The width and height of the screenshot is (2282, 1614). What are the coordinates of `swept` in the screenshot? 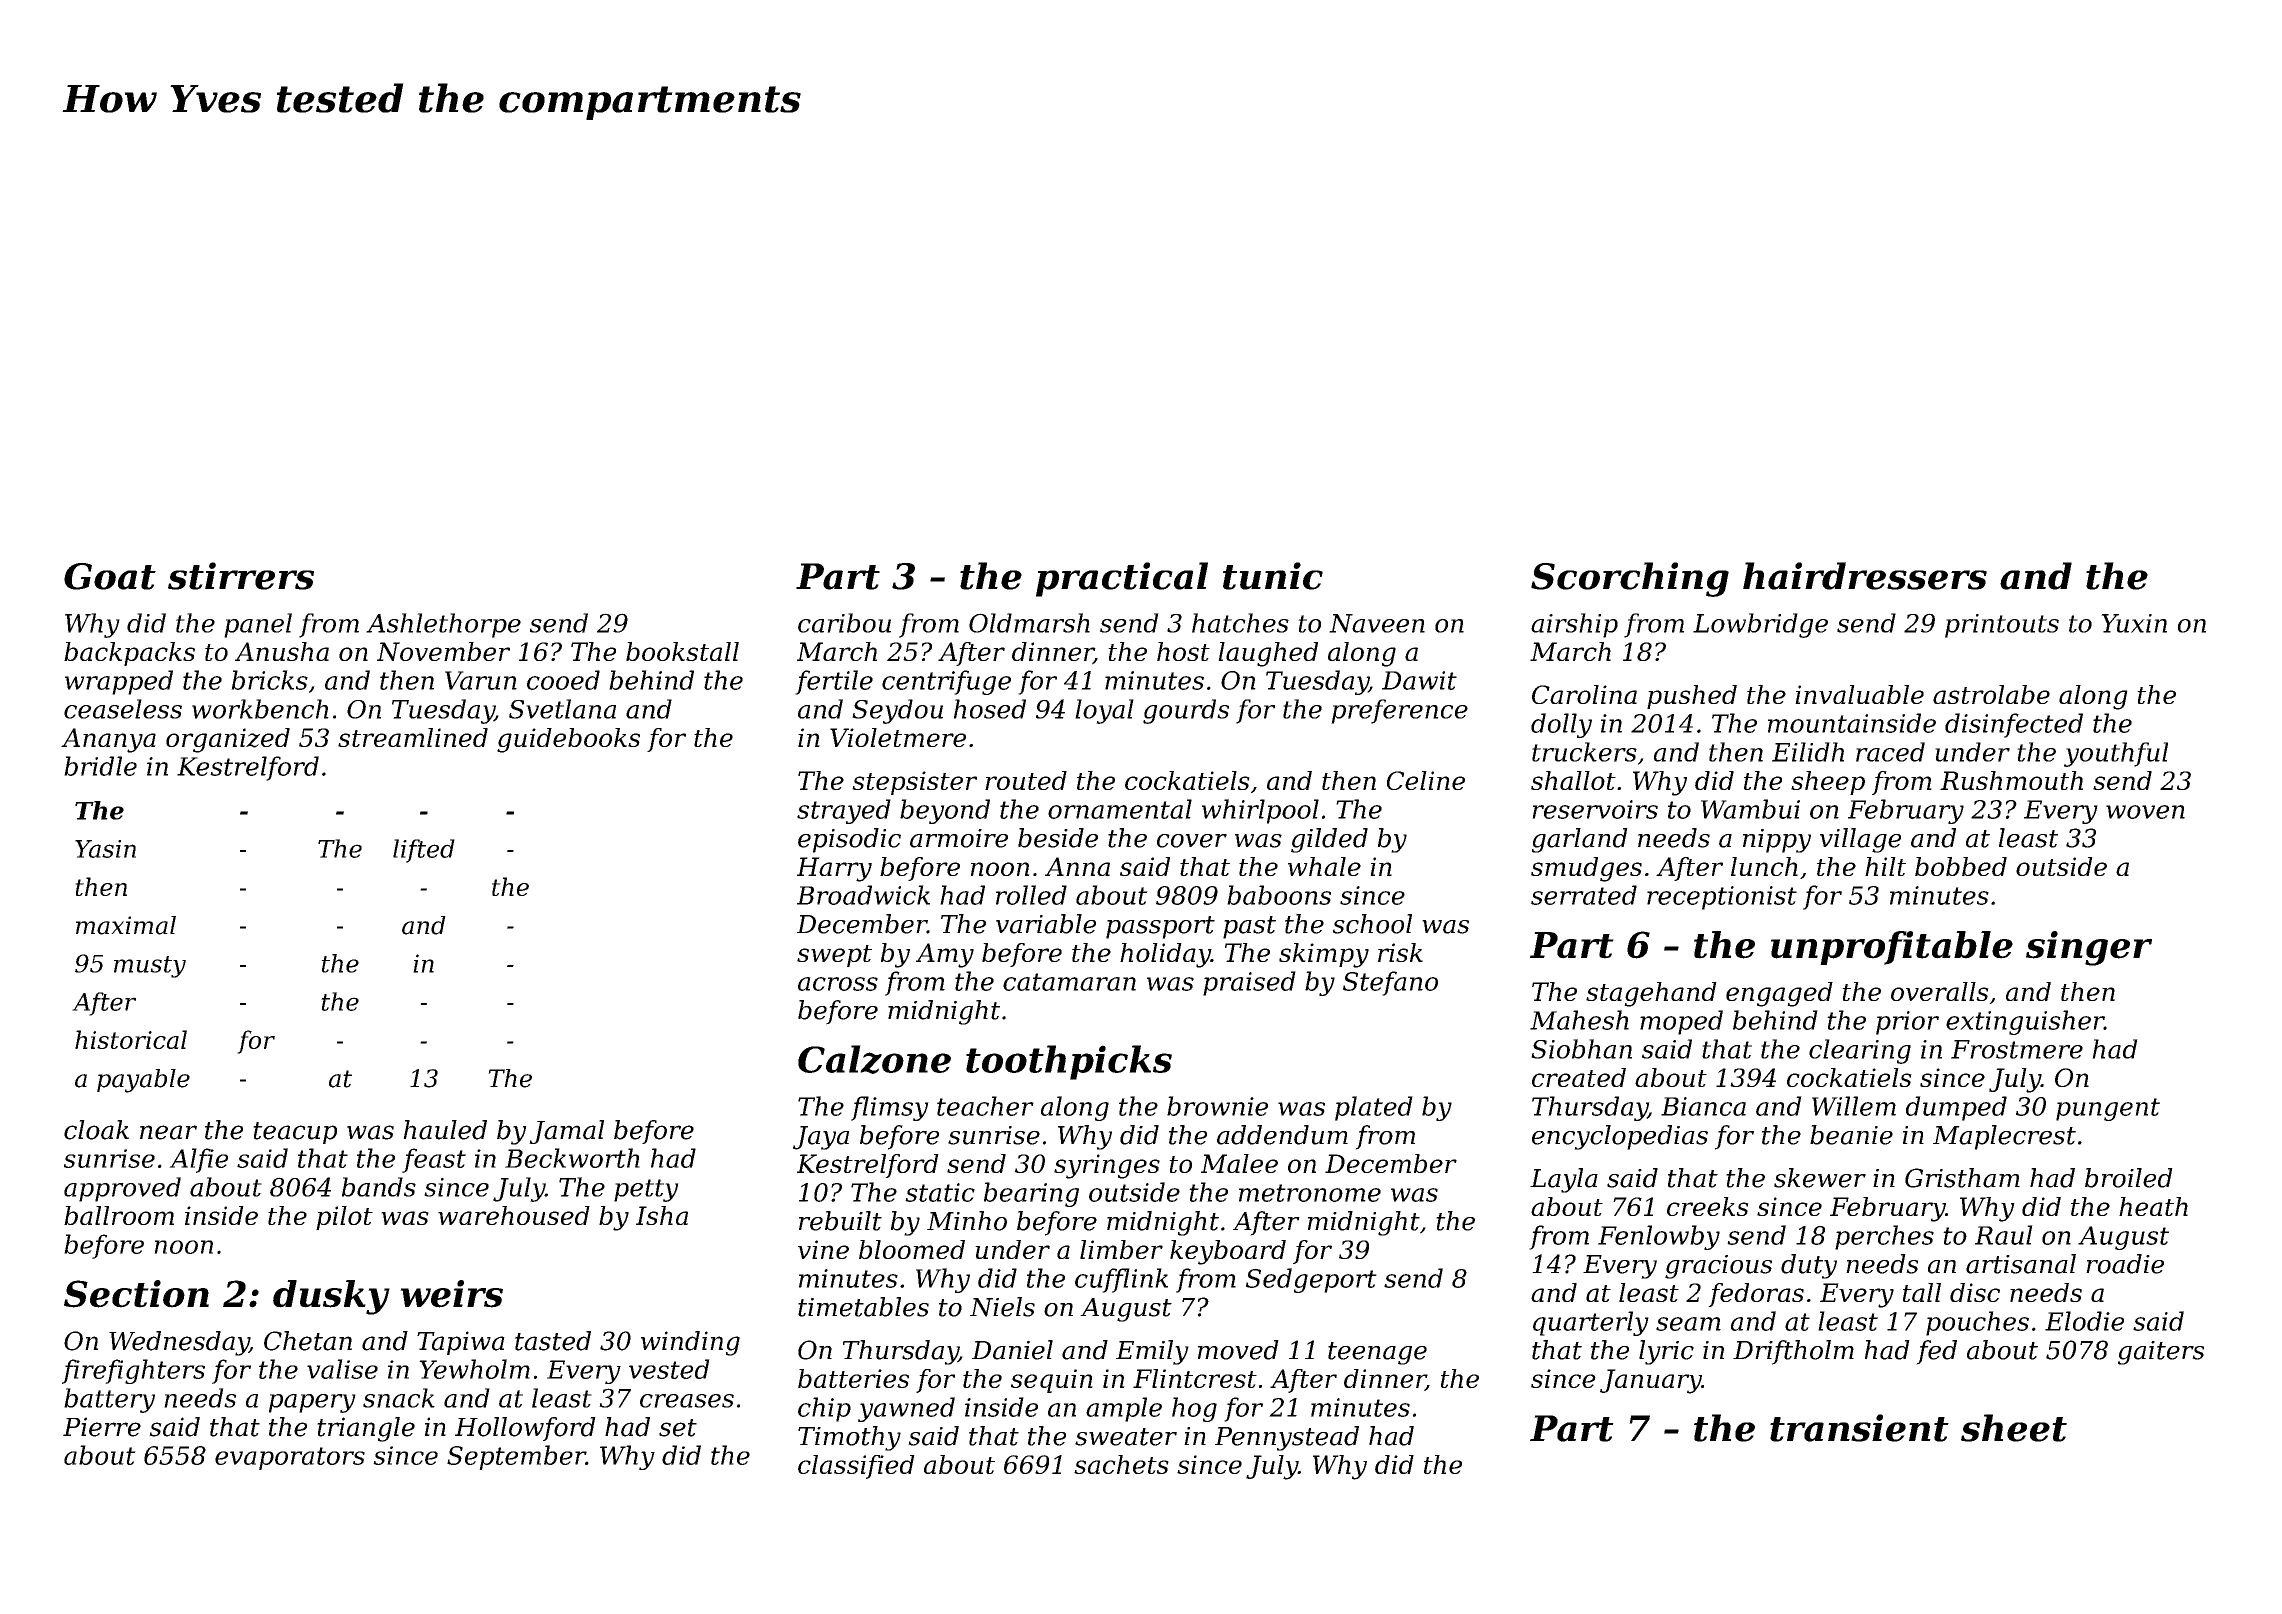 It's located at (834, 956).
